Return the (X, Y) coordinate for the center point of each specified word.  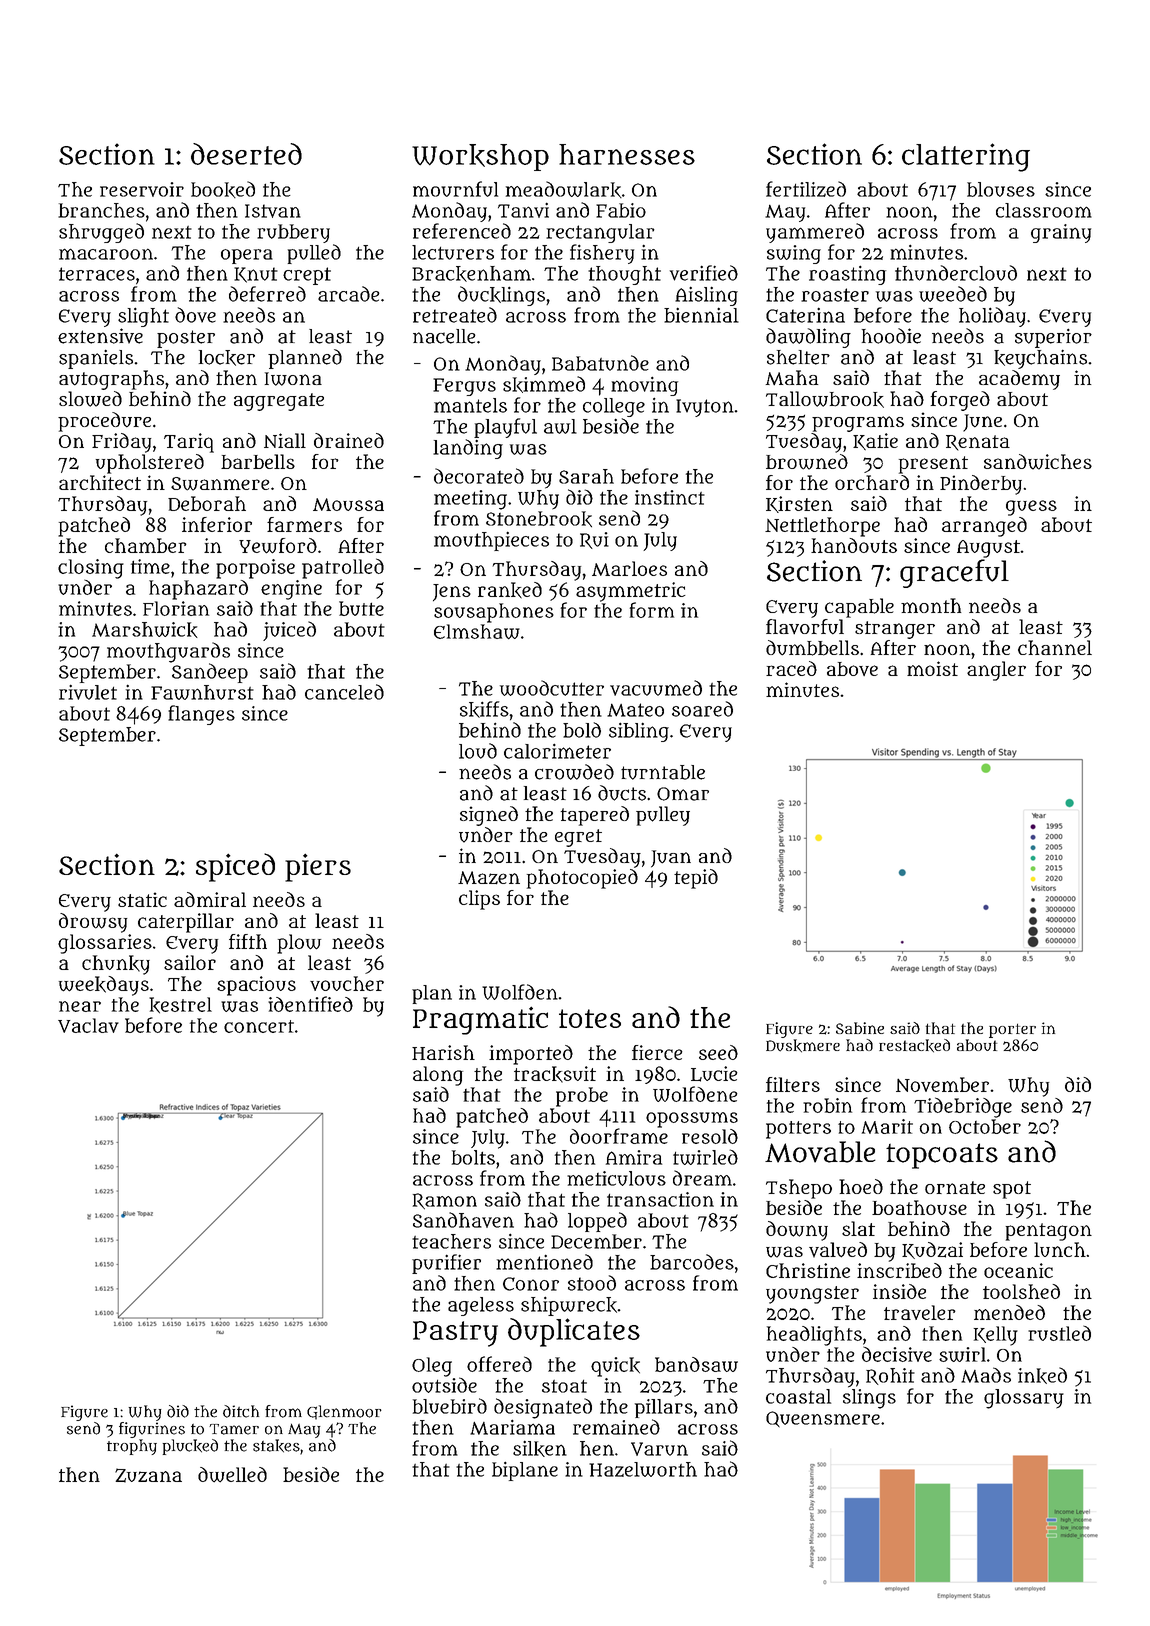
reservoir (142, 189)
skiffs (484, 709)
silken (540, 1448)
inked (1042, 1375)
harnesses (627, 154)
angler (996, 671)
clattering (966, 157)
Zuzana (148, 1475)
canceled (344, 692)
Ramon (445, 1201)
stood (592, 1283)
